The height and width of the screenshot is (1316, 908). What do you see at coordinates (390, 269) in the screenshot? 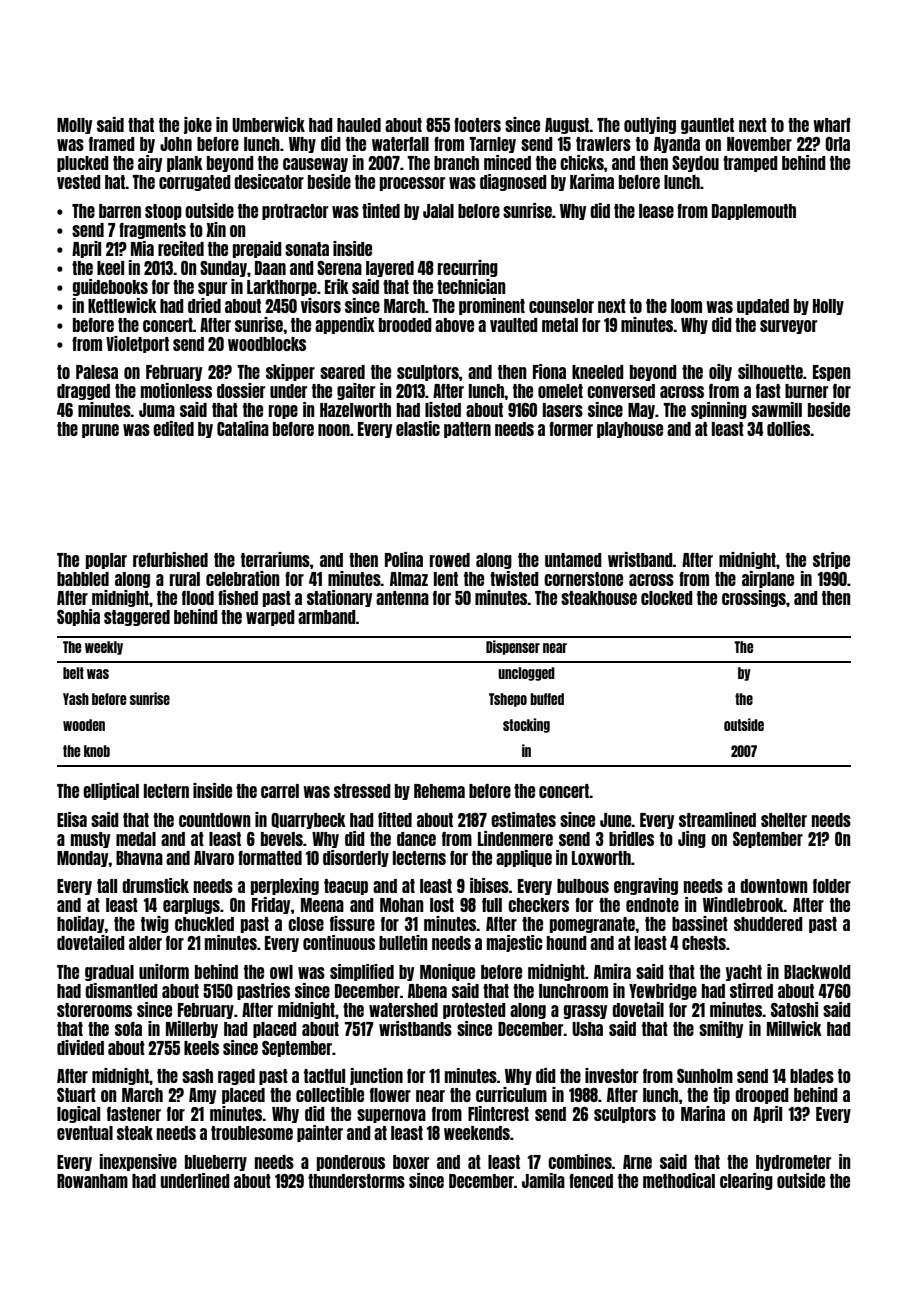
I see `layered` at bounding box center [390, 269].
